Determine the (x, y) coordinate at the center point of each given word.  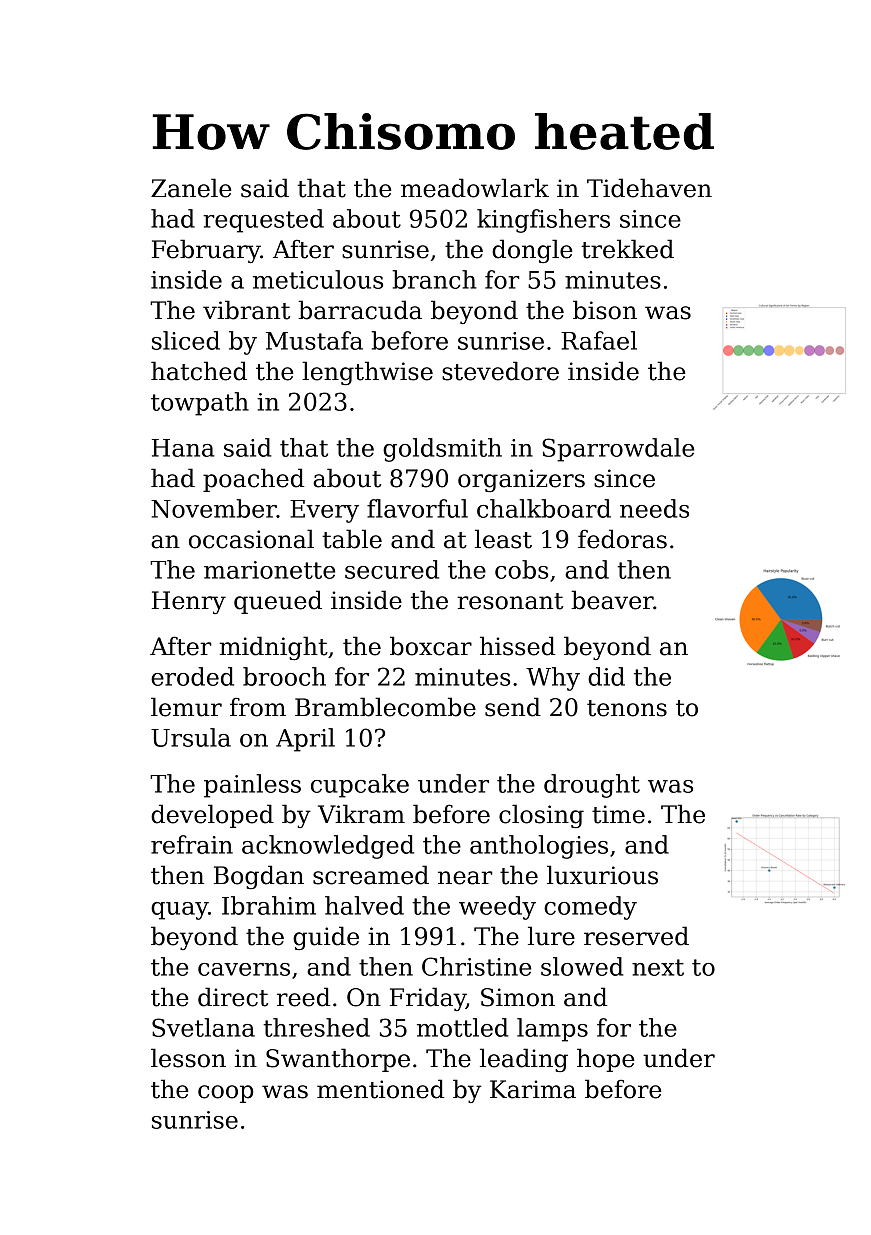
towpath (200, 404)
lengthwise (367, 373)
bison (605, 310)
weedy (497, 908)
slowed (582, 966)
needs (654, 508)
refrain (192, 844)
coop (226, 1094)
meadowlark (475, 188)
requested (263, 221)
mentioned (381, 1089)
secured (392, 569)
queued (278, 602)
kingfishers (543, 221)
